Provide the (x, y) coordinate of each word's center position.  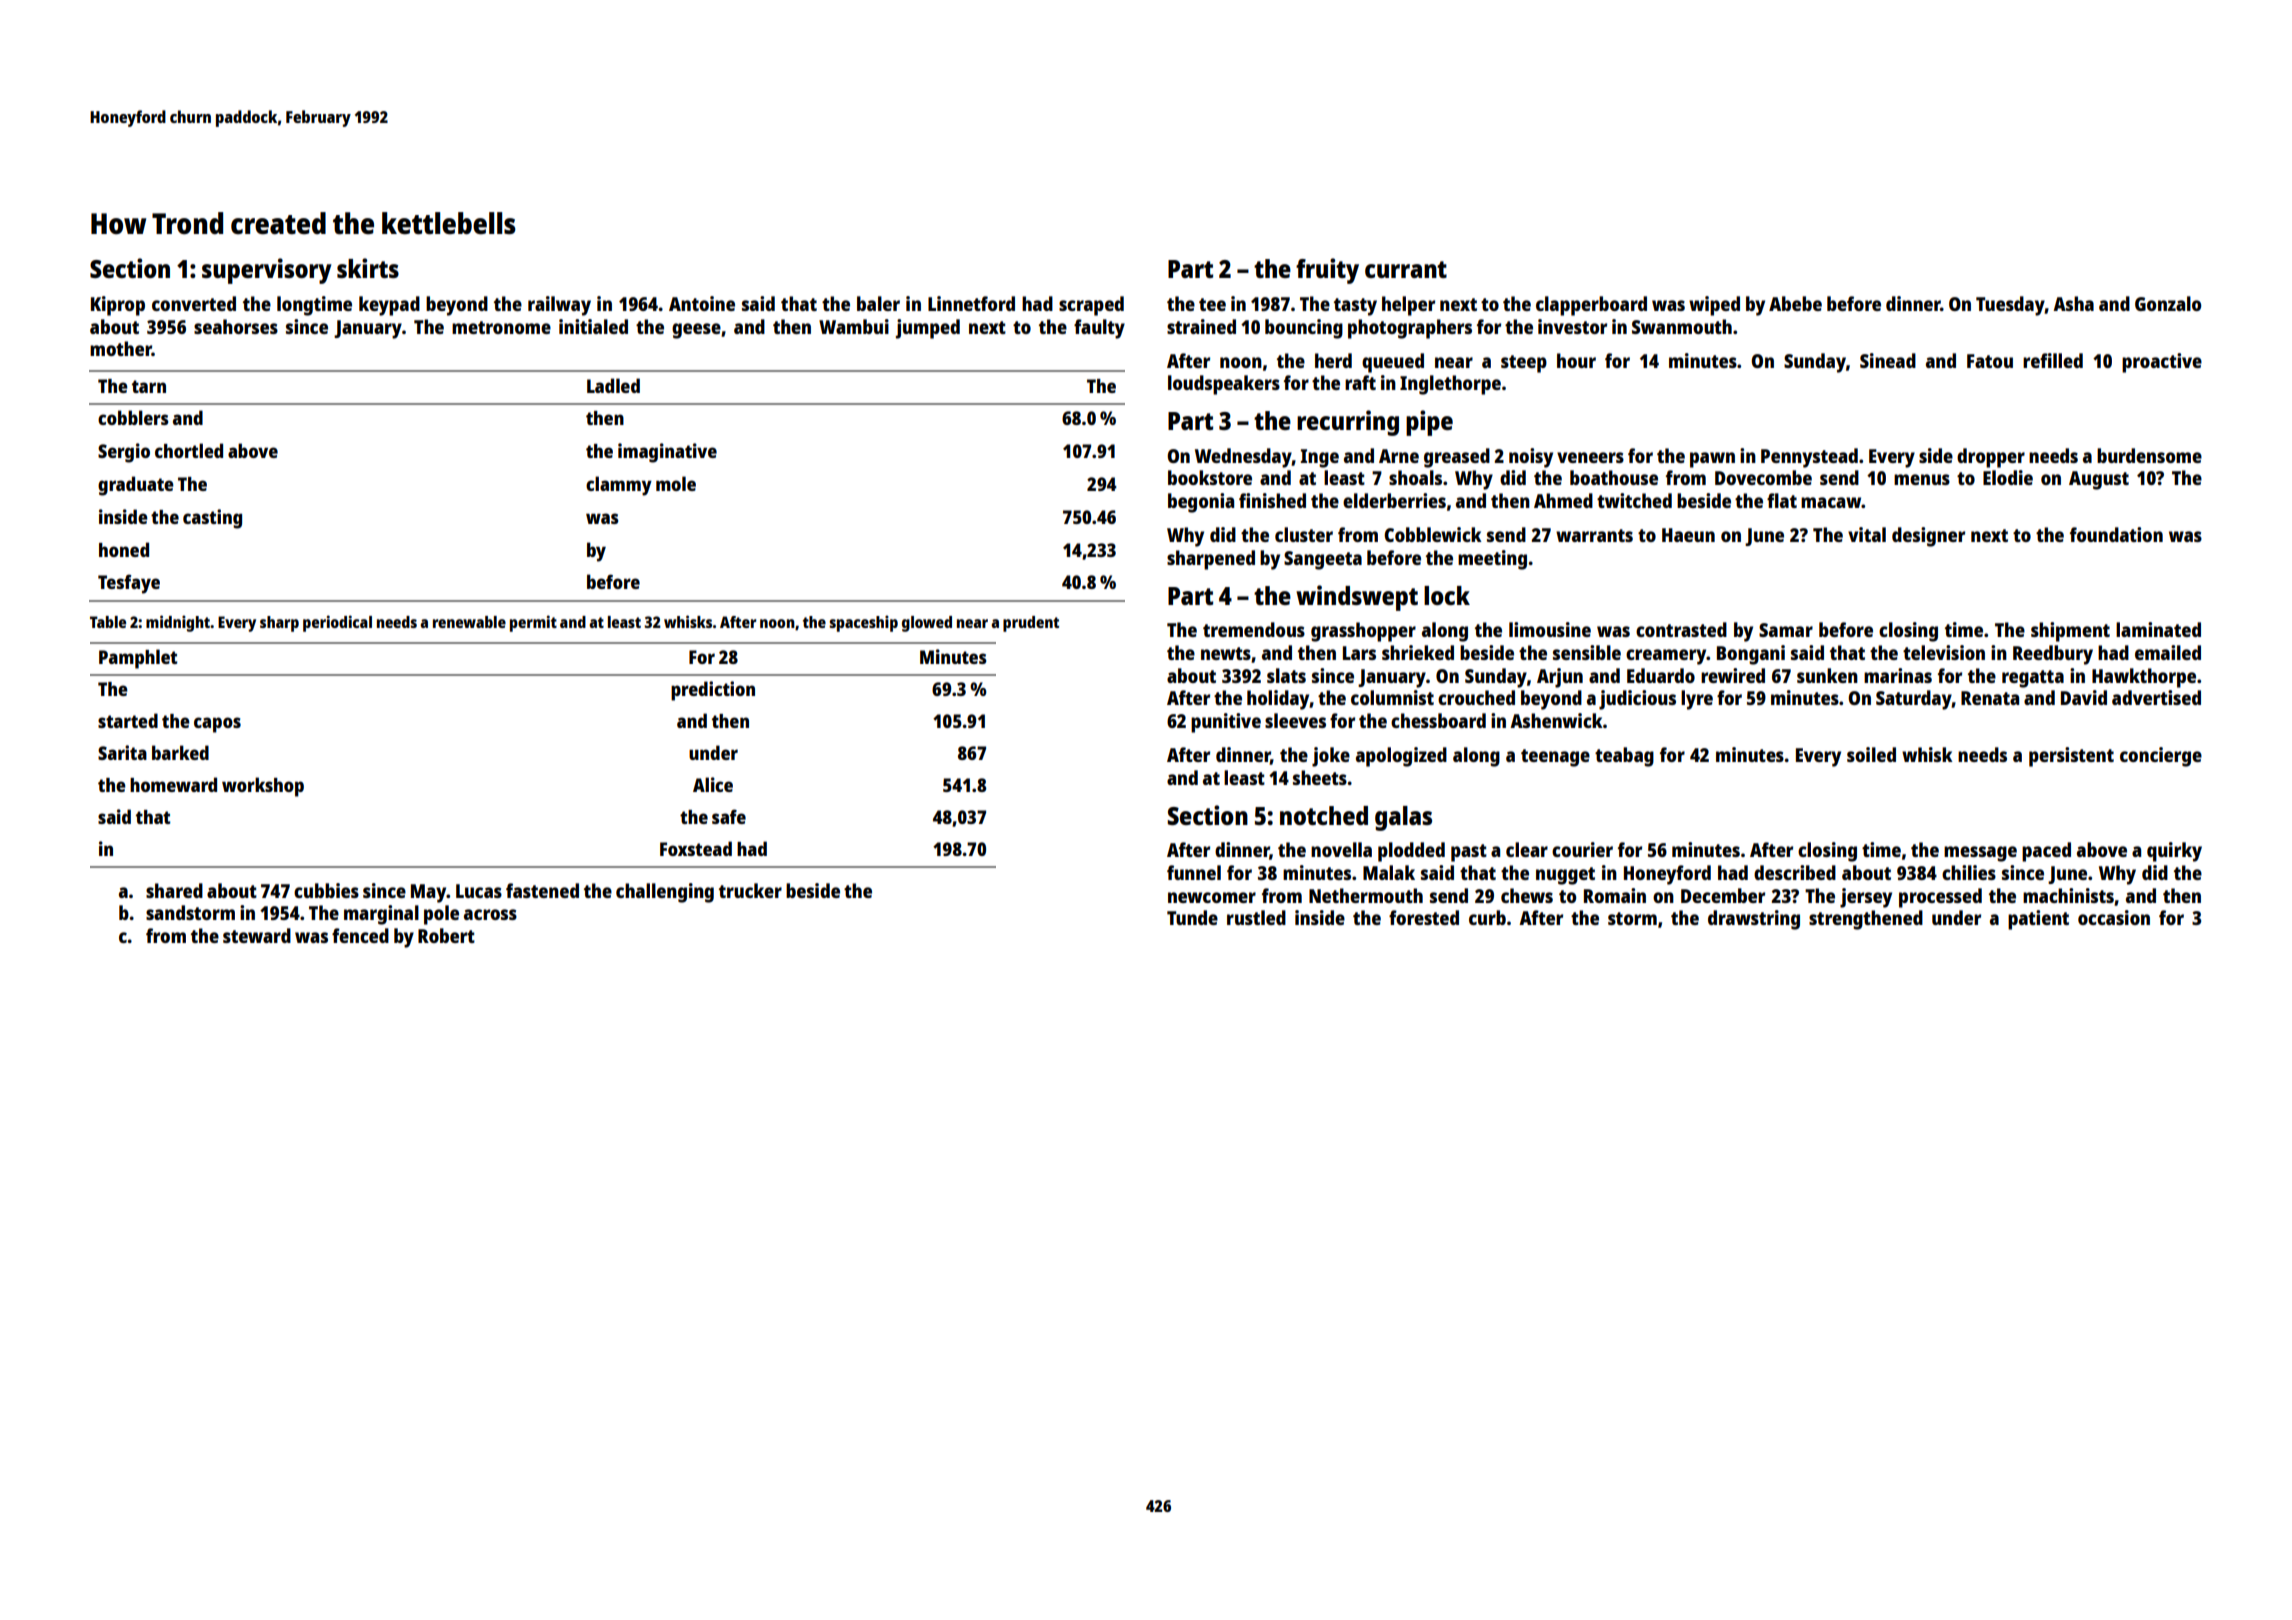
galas (1403, 818)
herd (1333, 360)
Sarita (122, 752)
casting (212, 519)
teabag (1624, 757)
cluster (1304, 534)
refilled (2053, 360)
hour (1576, 360)
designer (1928, 537)
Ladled (613, 385)
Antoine (702, 303)
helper (1408, 306)
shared (174, 890)
